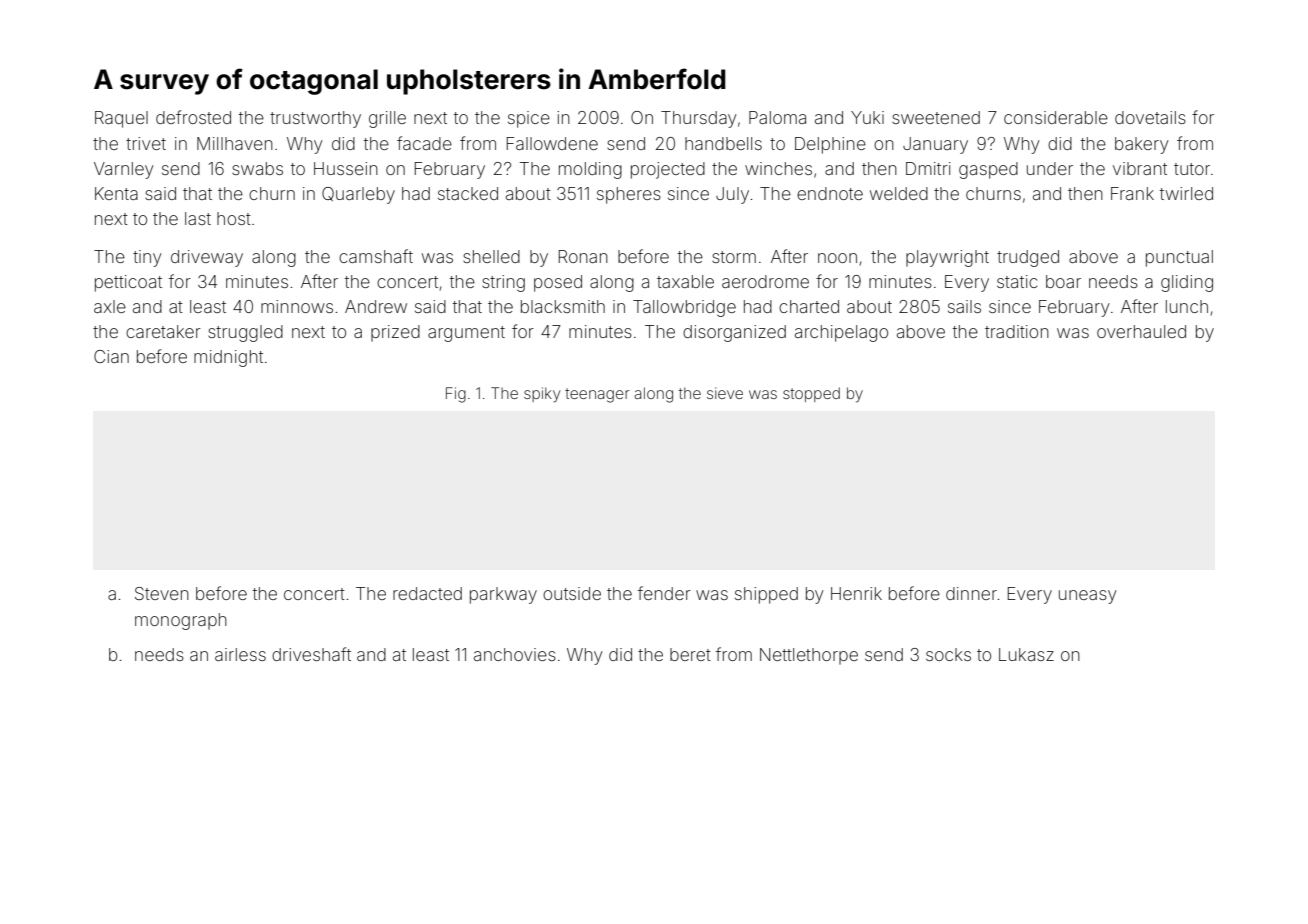 The height and width of the screenshot is (924, 1308). What do you see at coordinates (552, 143) in the screenshot?
I see `Fallowdene` at bounding box center [552, 143].
